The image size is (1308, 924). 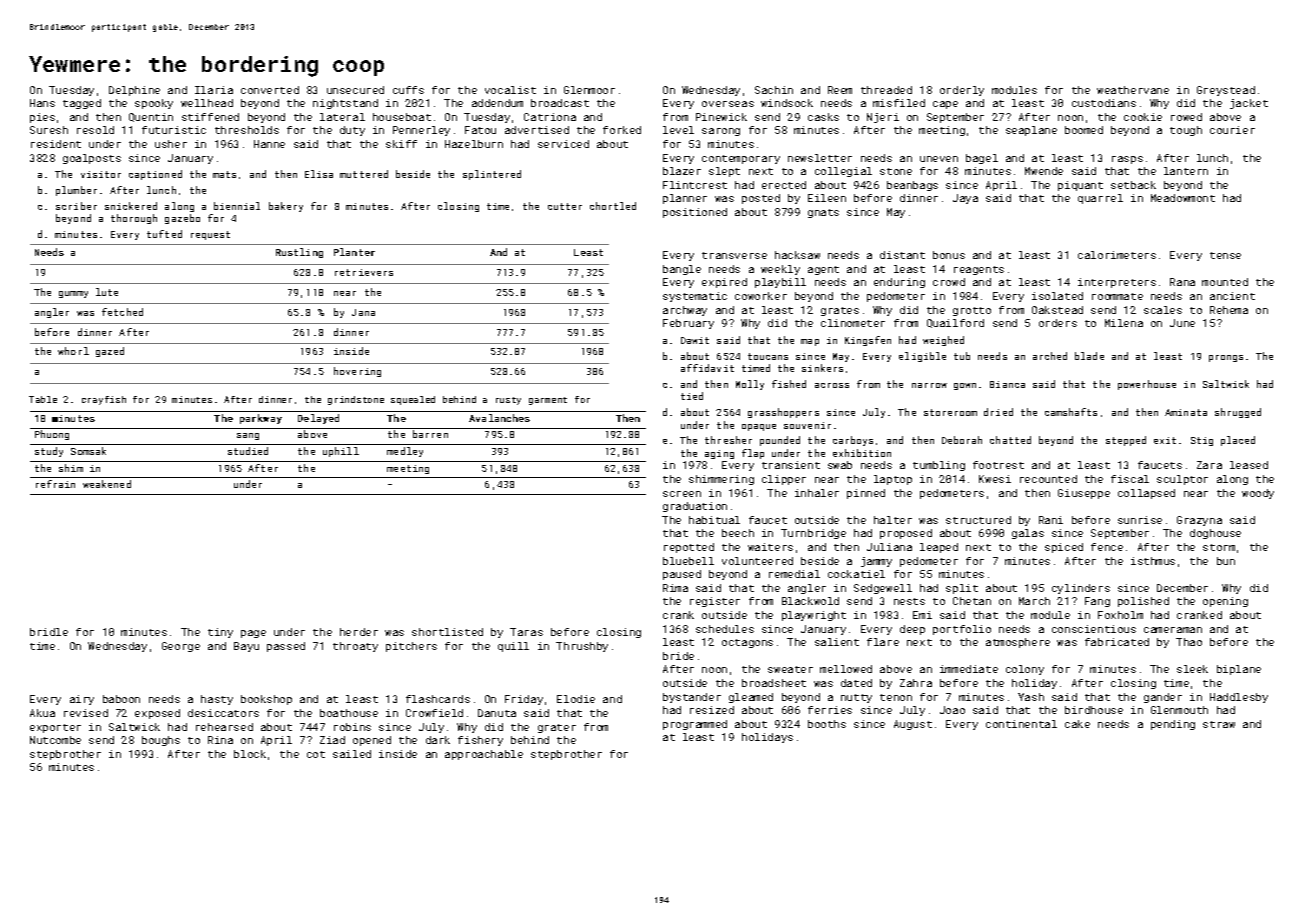 I want to click on transverse, so click(x=734, y=255).
